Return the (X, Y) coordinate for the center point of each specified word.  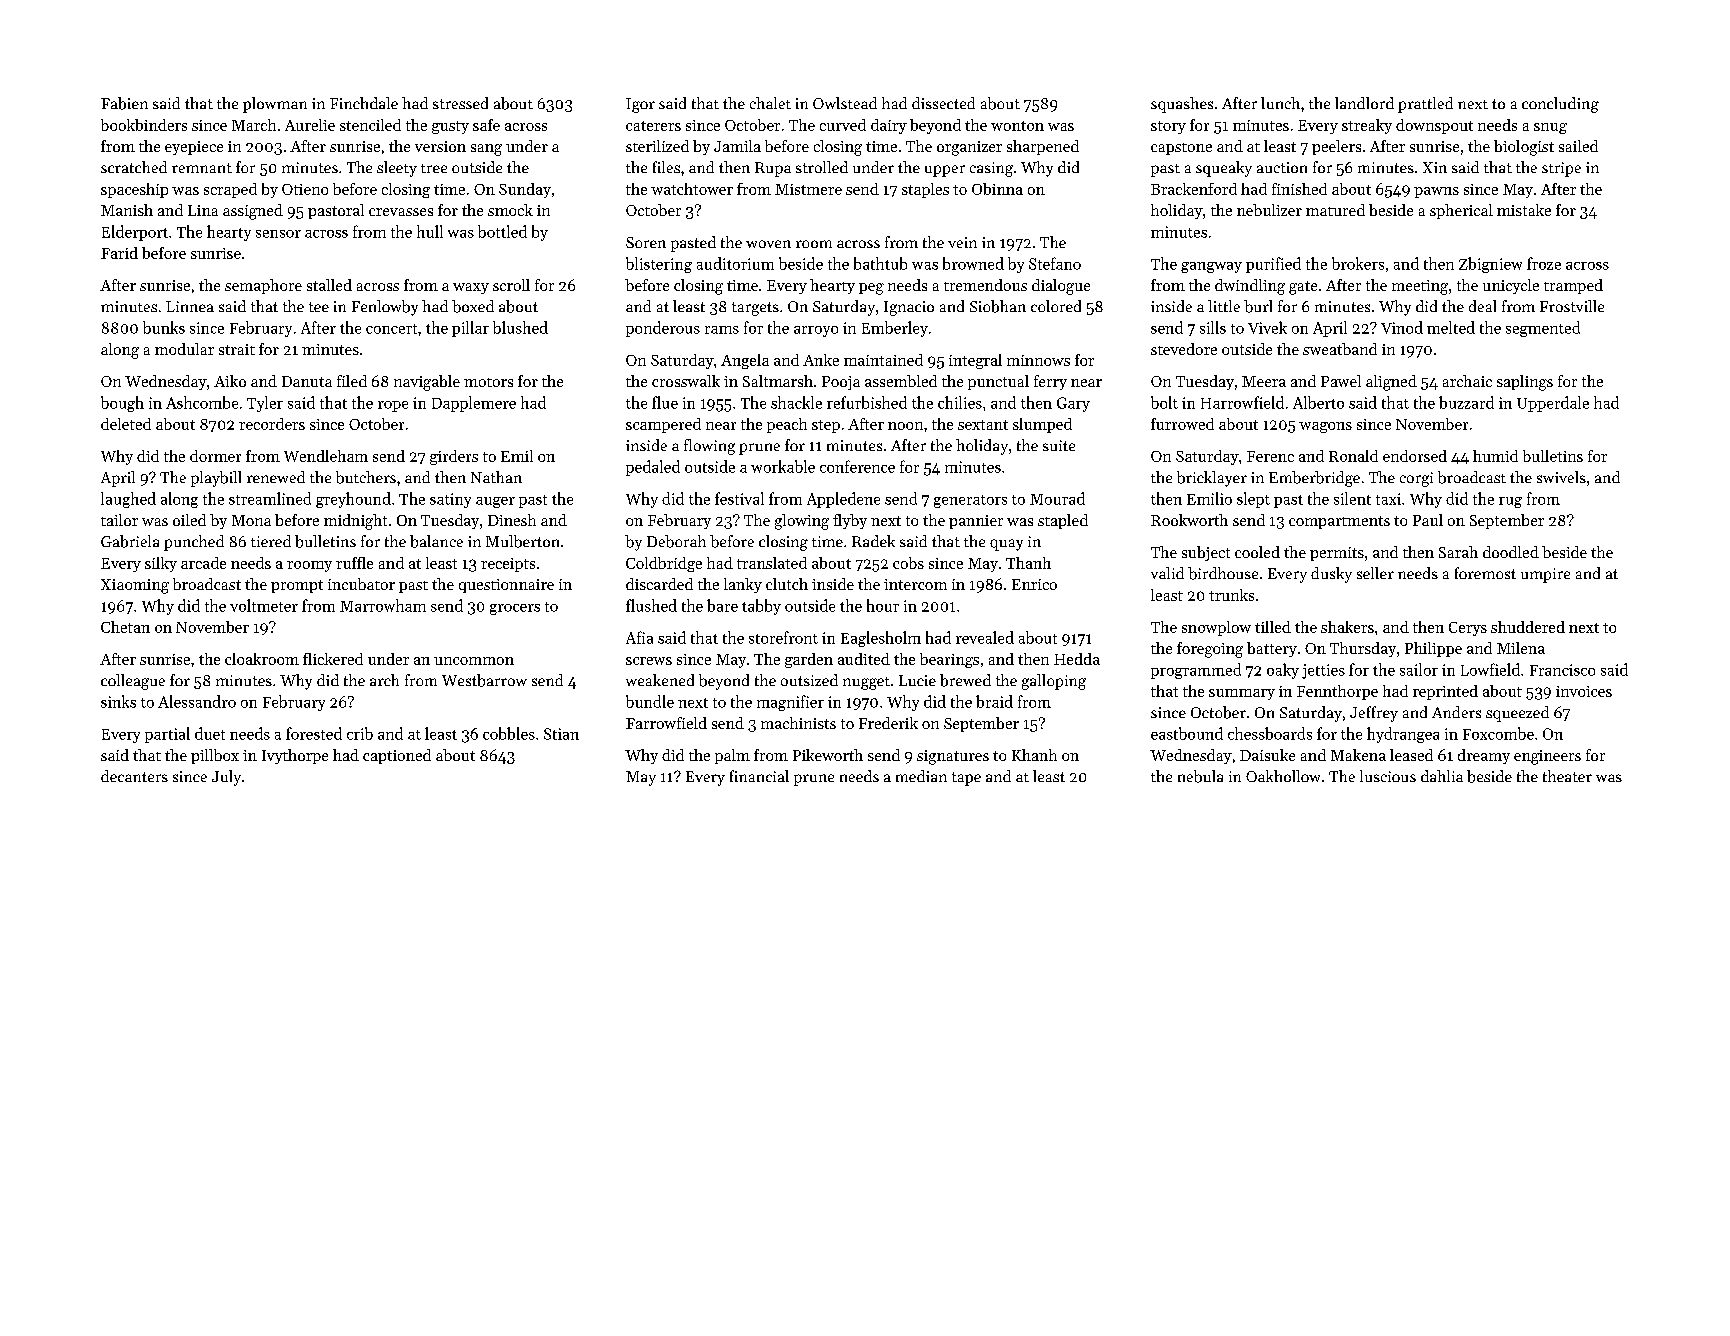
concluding (1560, 105)
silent (1352, 498)
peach (787, 425)
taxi (1388, 499)
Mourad (1057, 498)
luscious (1388, 776)
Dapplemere (474, 404)
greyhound (353, 500)
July (226, 778)
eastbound (1187, 733)
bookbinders (144, 125)
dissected (943, 103)
